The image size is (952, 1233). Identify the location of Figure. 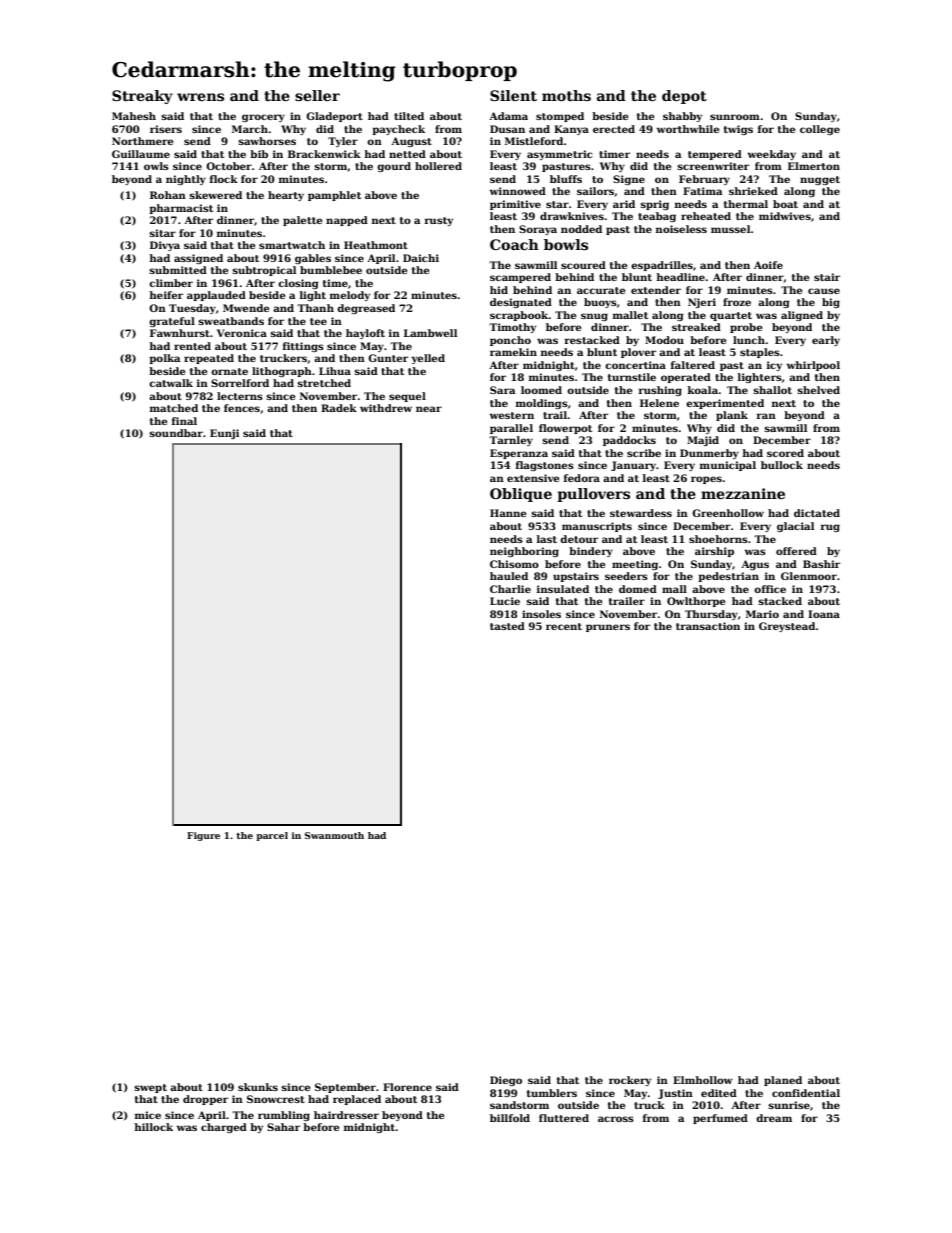
(203, 836).
